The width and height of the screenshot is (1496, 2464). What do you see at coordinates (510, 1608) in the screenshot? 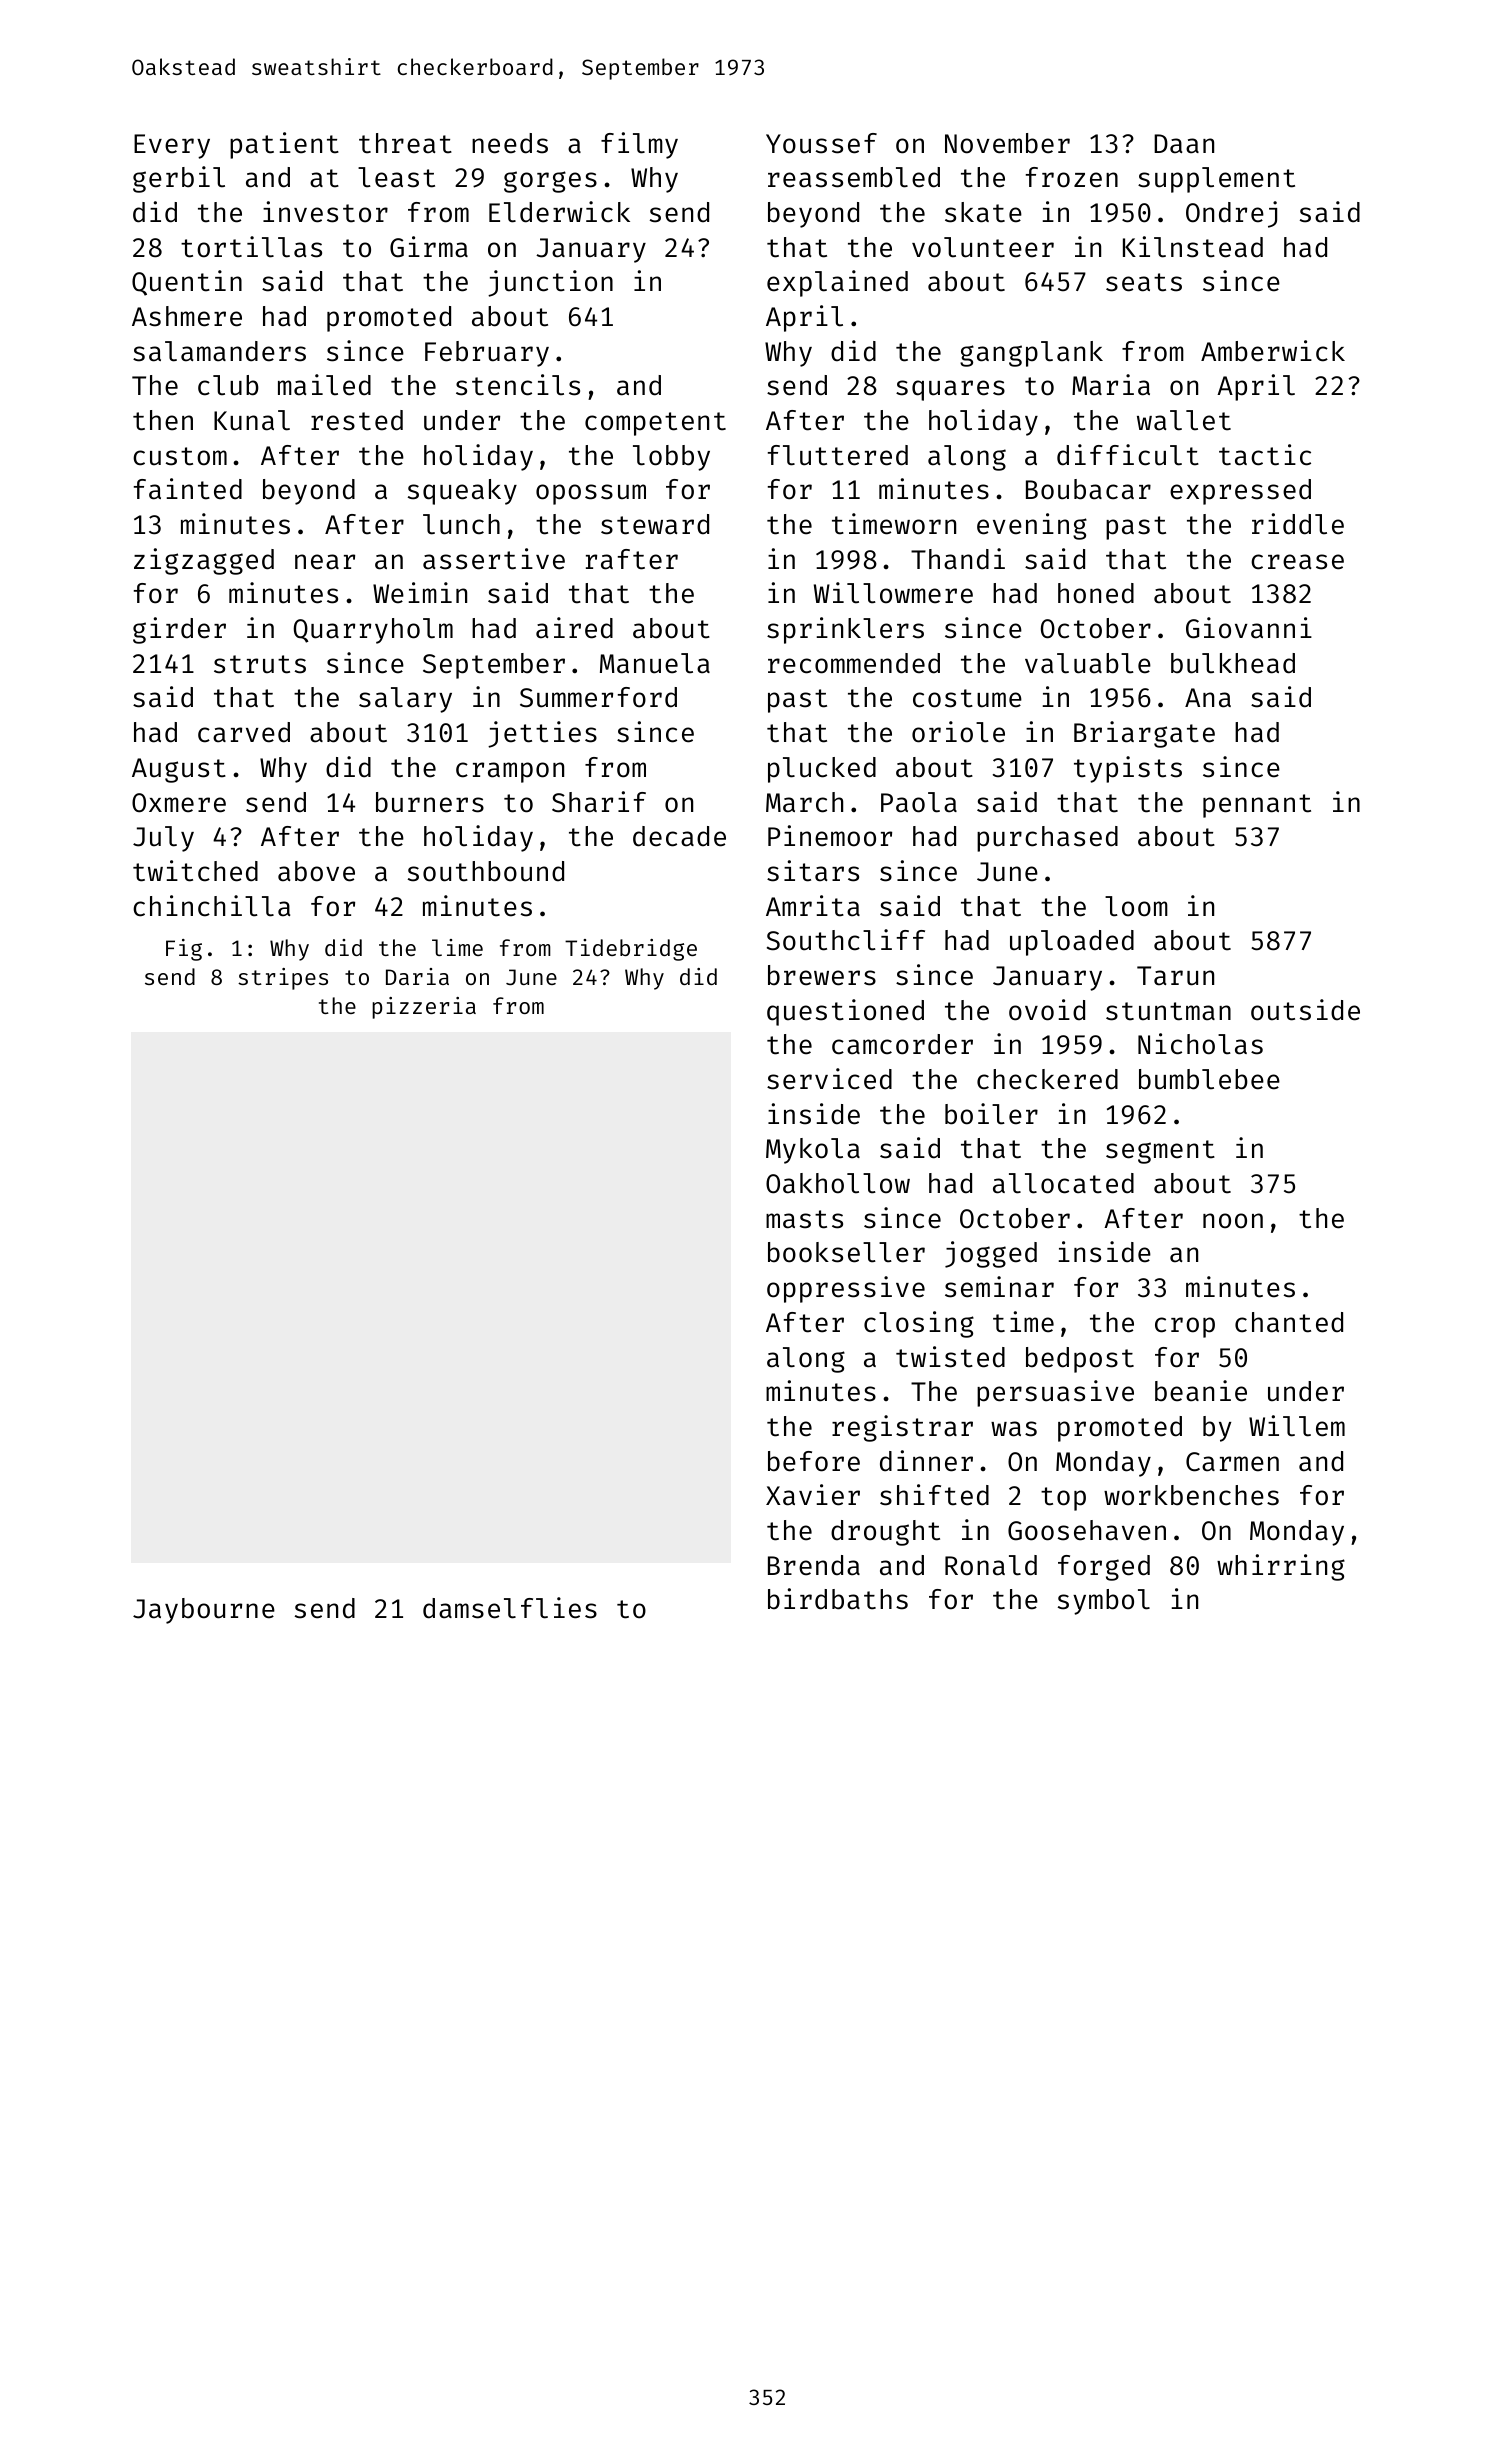
I see `damselflies` at bounding box center [510, 1608].
